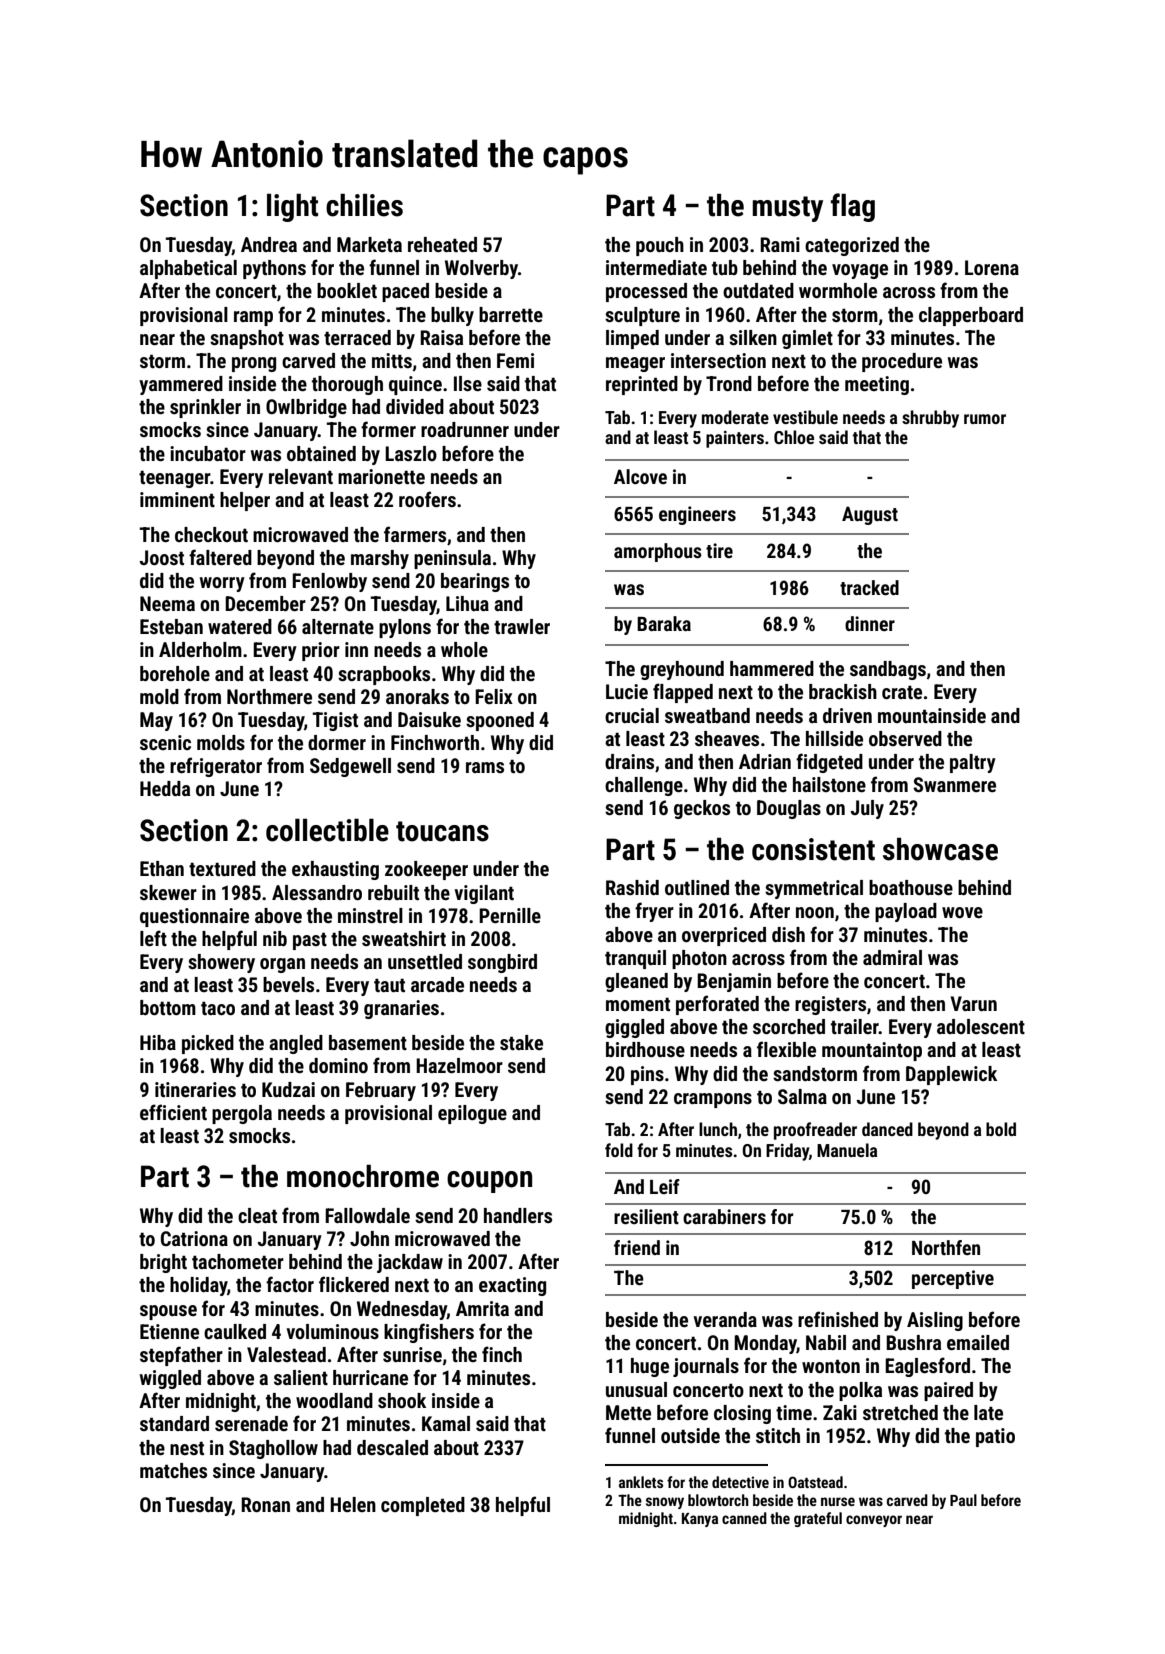 This screenshot has height=1654, width=1165. What do you see at coordinates (682, 670) in the screenshot?
I see `greyhound` at bounding box center [682, 670].
